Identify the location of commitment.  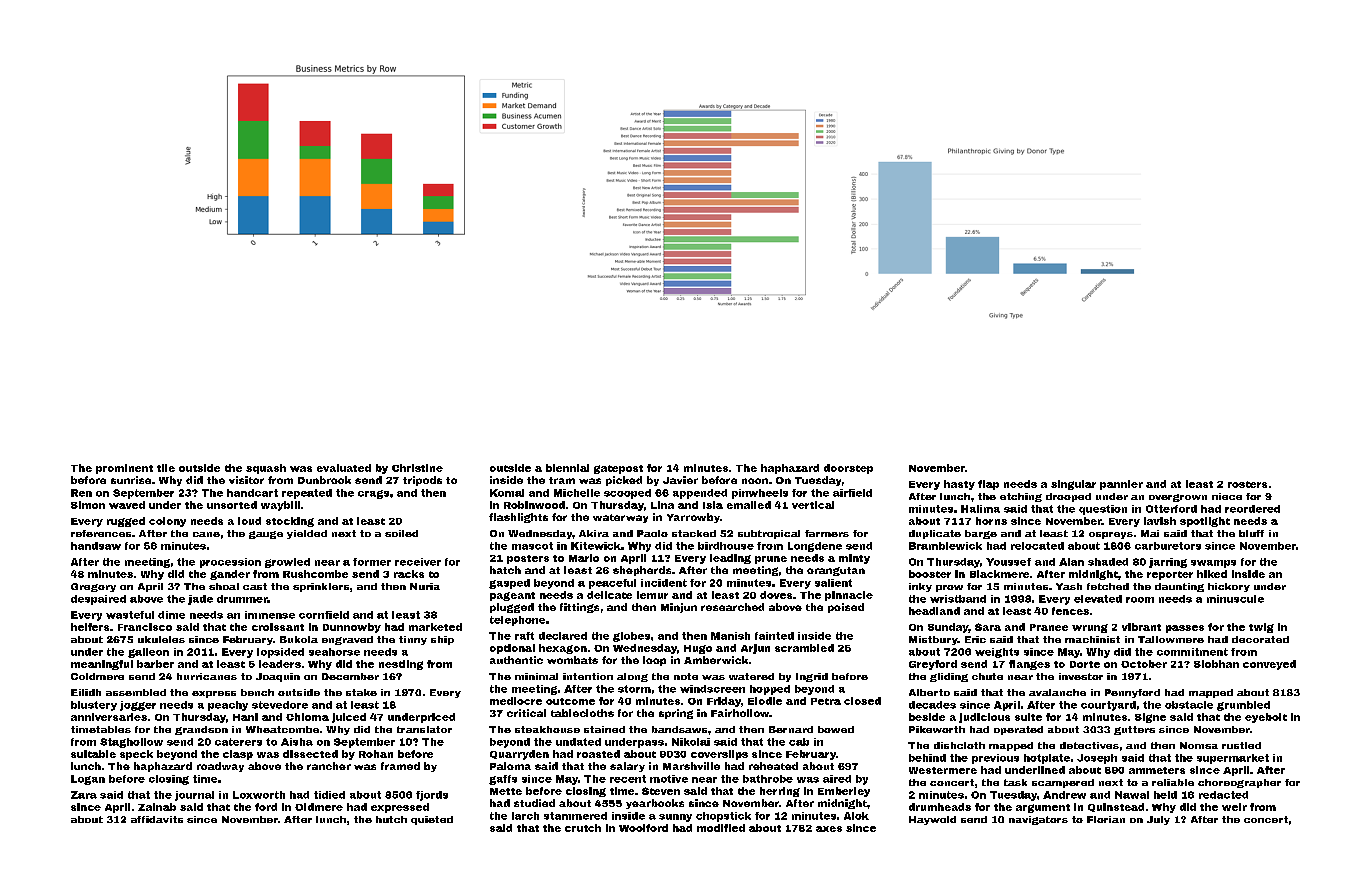
(1192, 652).
